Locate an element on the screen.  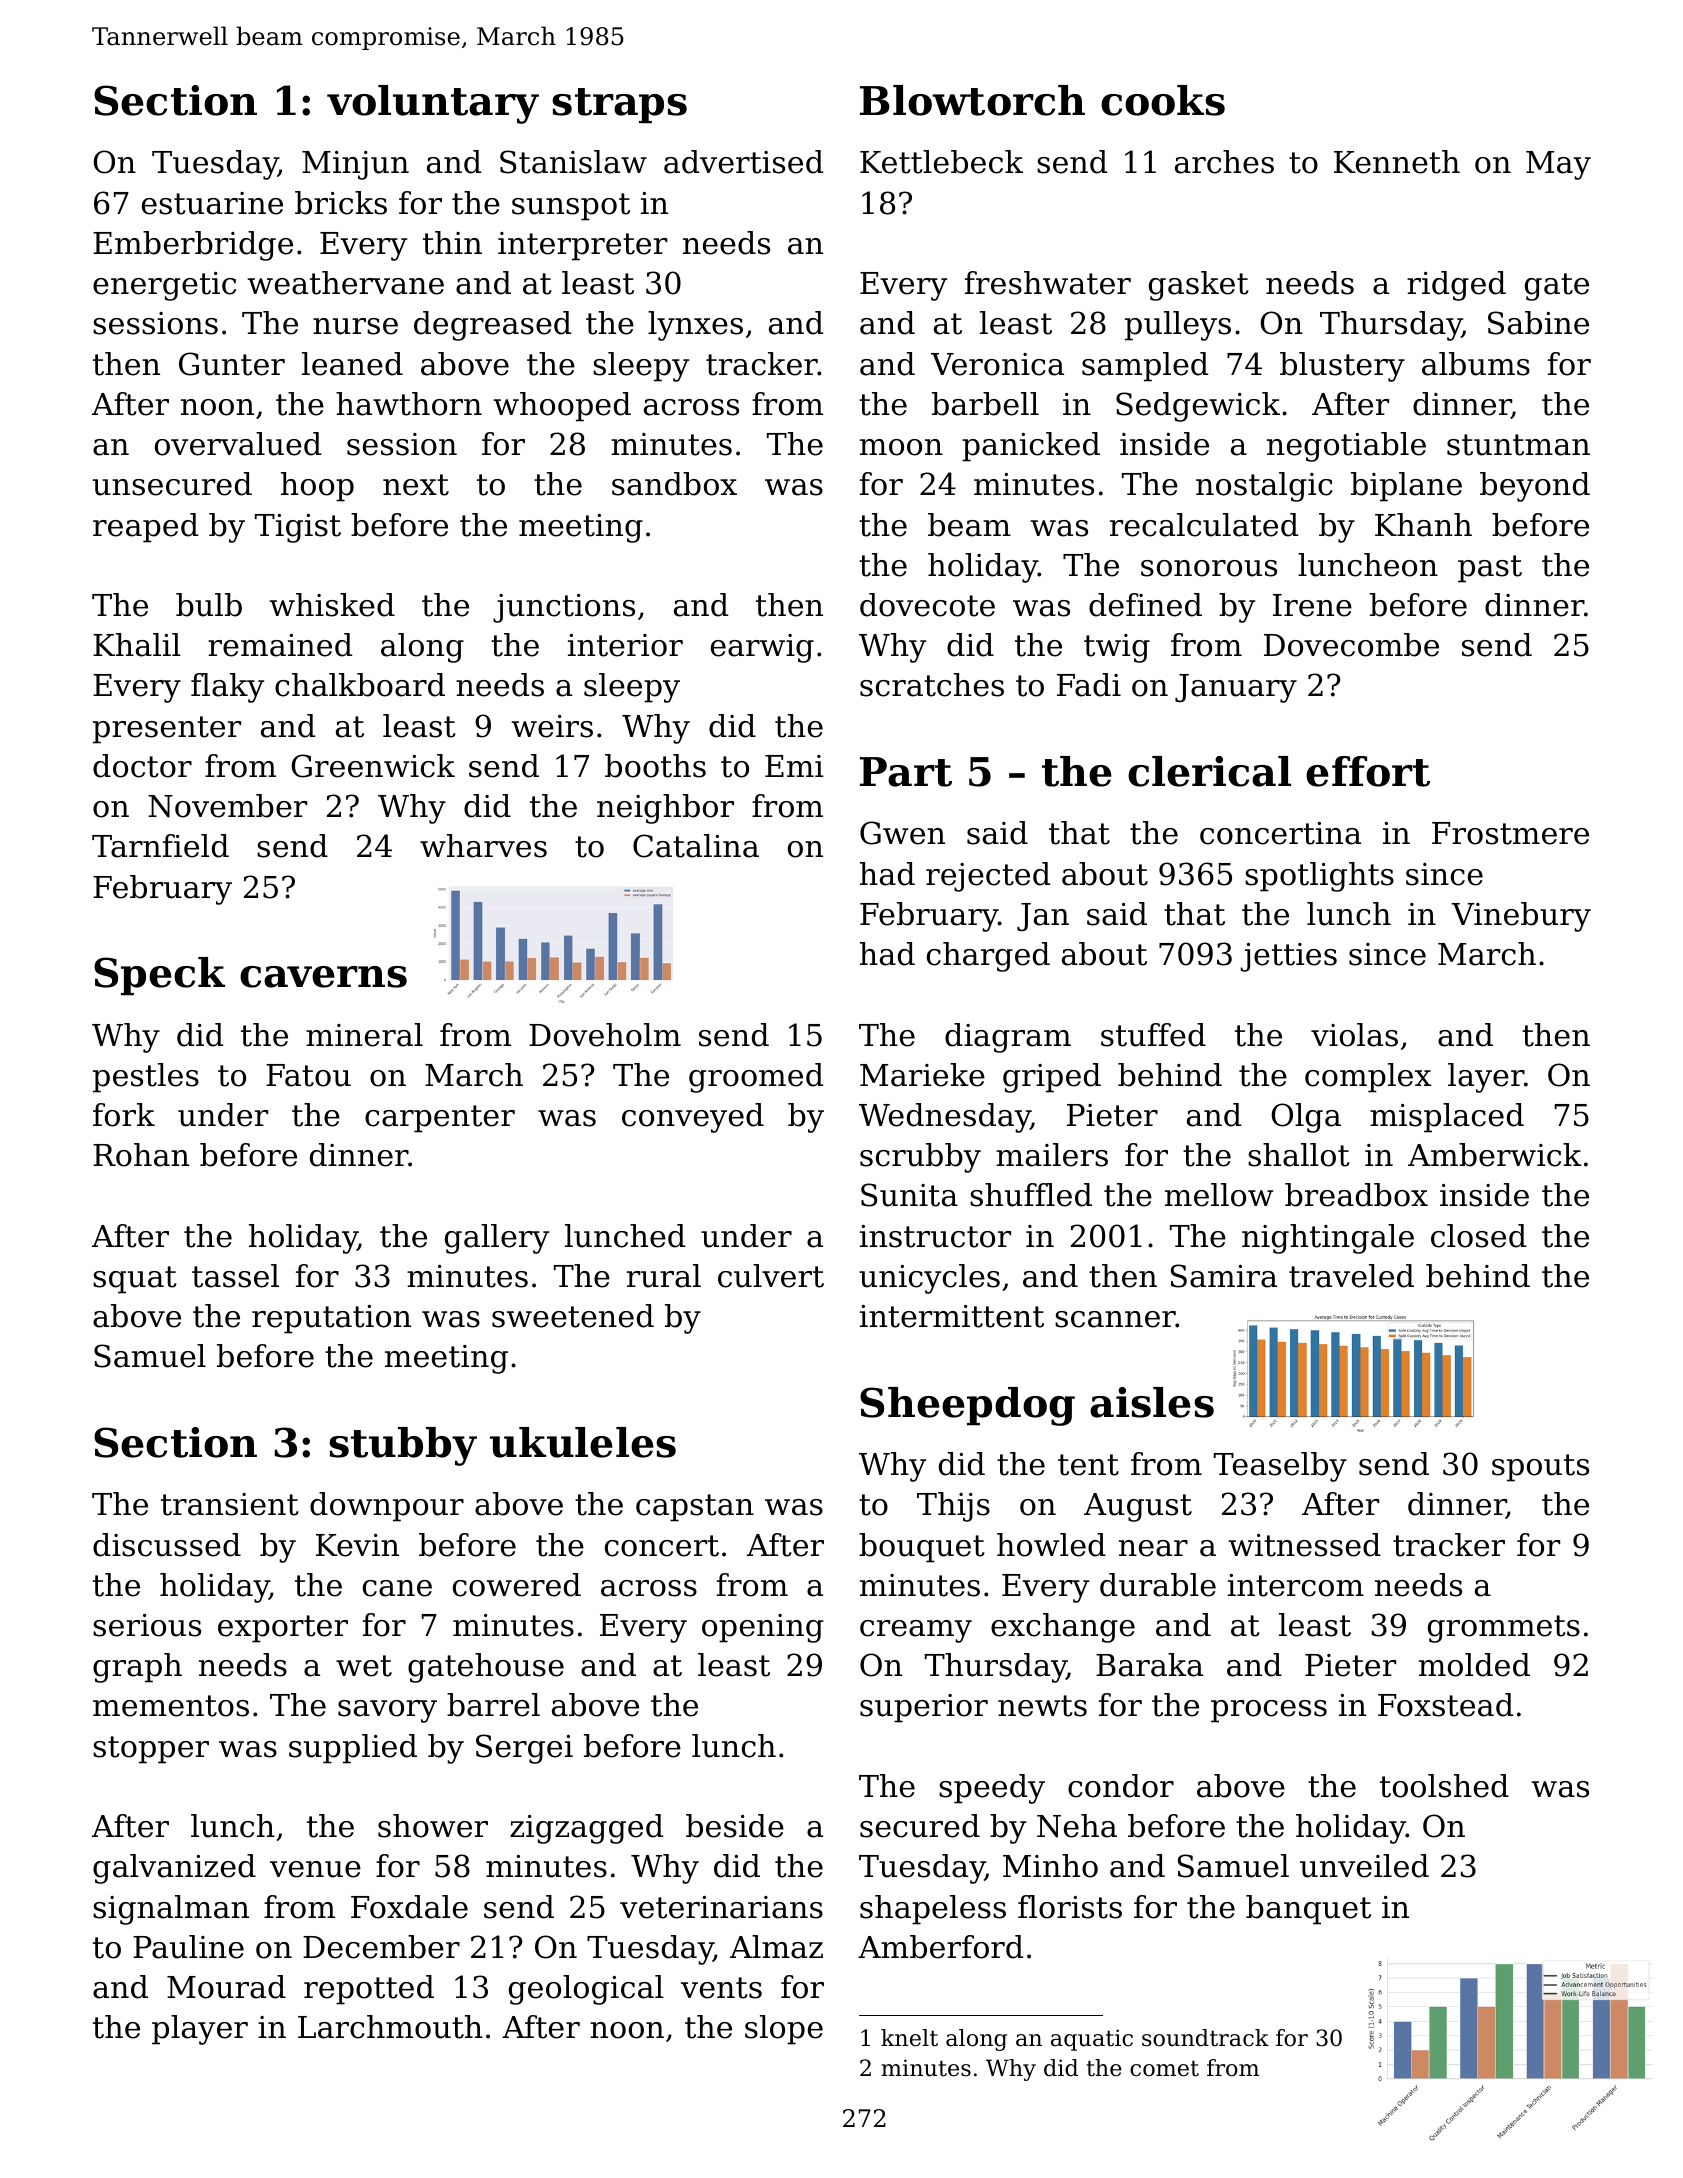
rural is located at coordinates (664, 1276).
